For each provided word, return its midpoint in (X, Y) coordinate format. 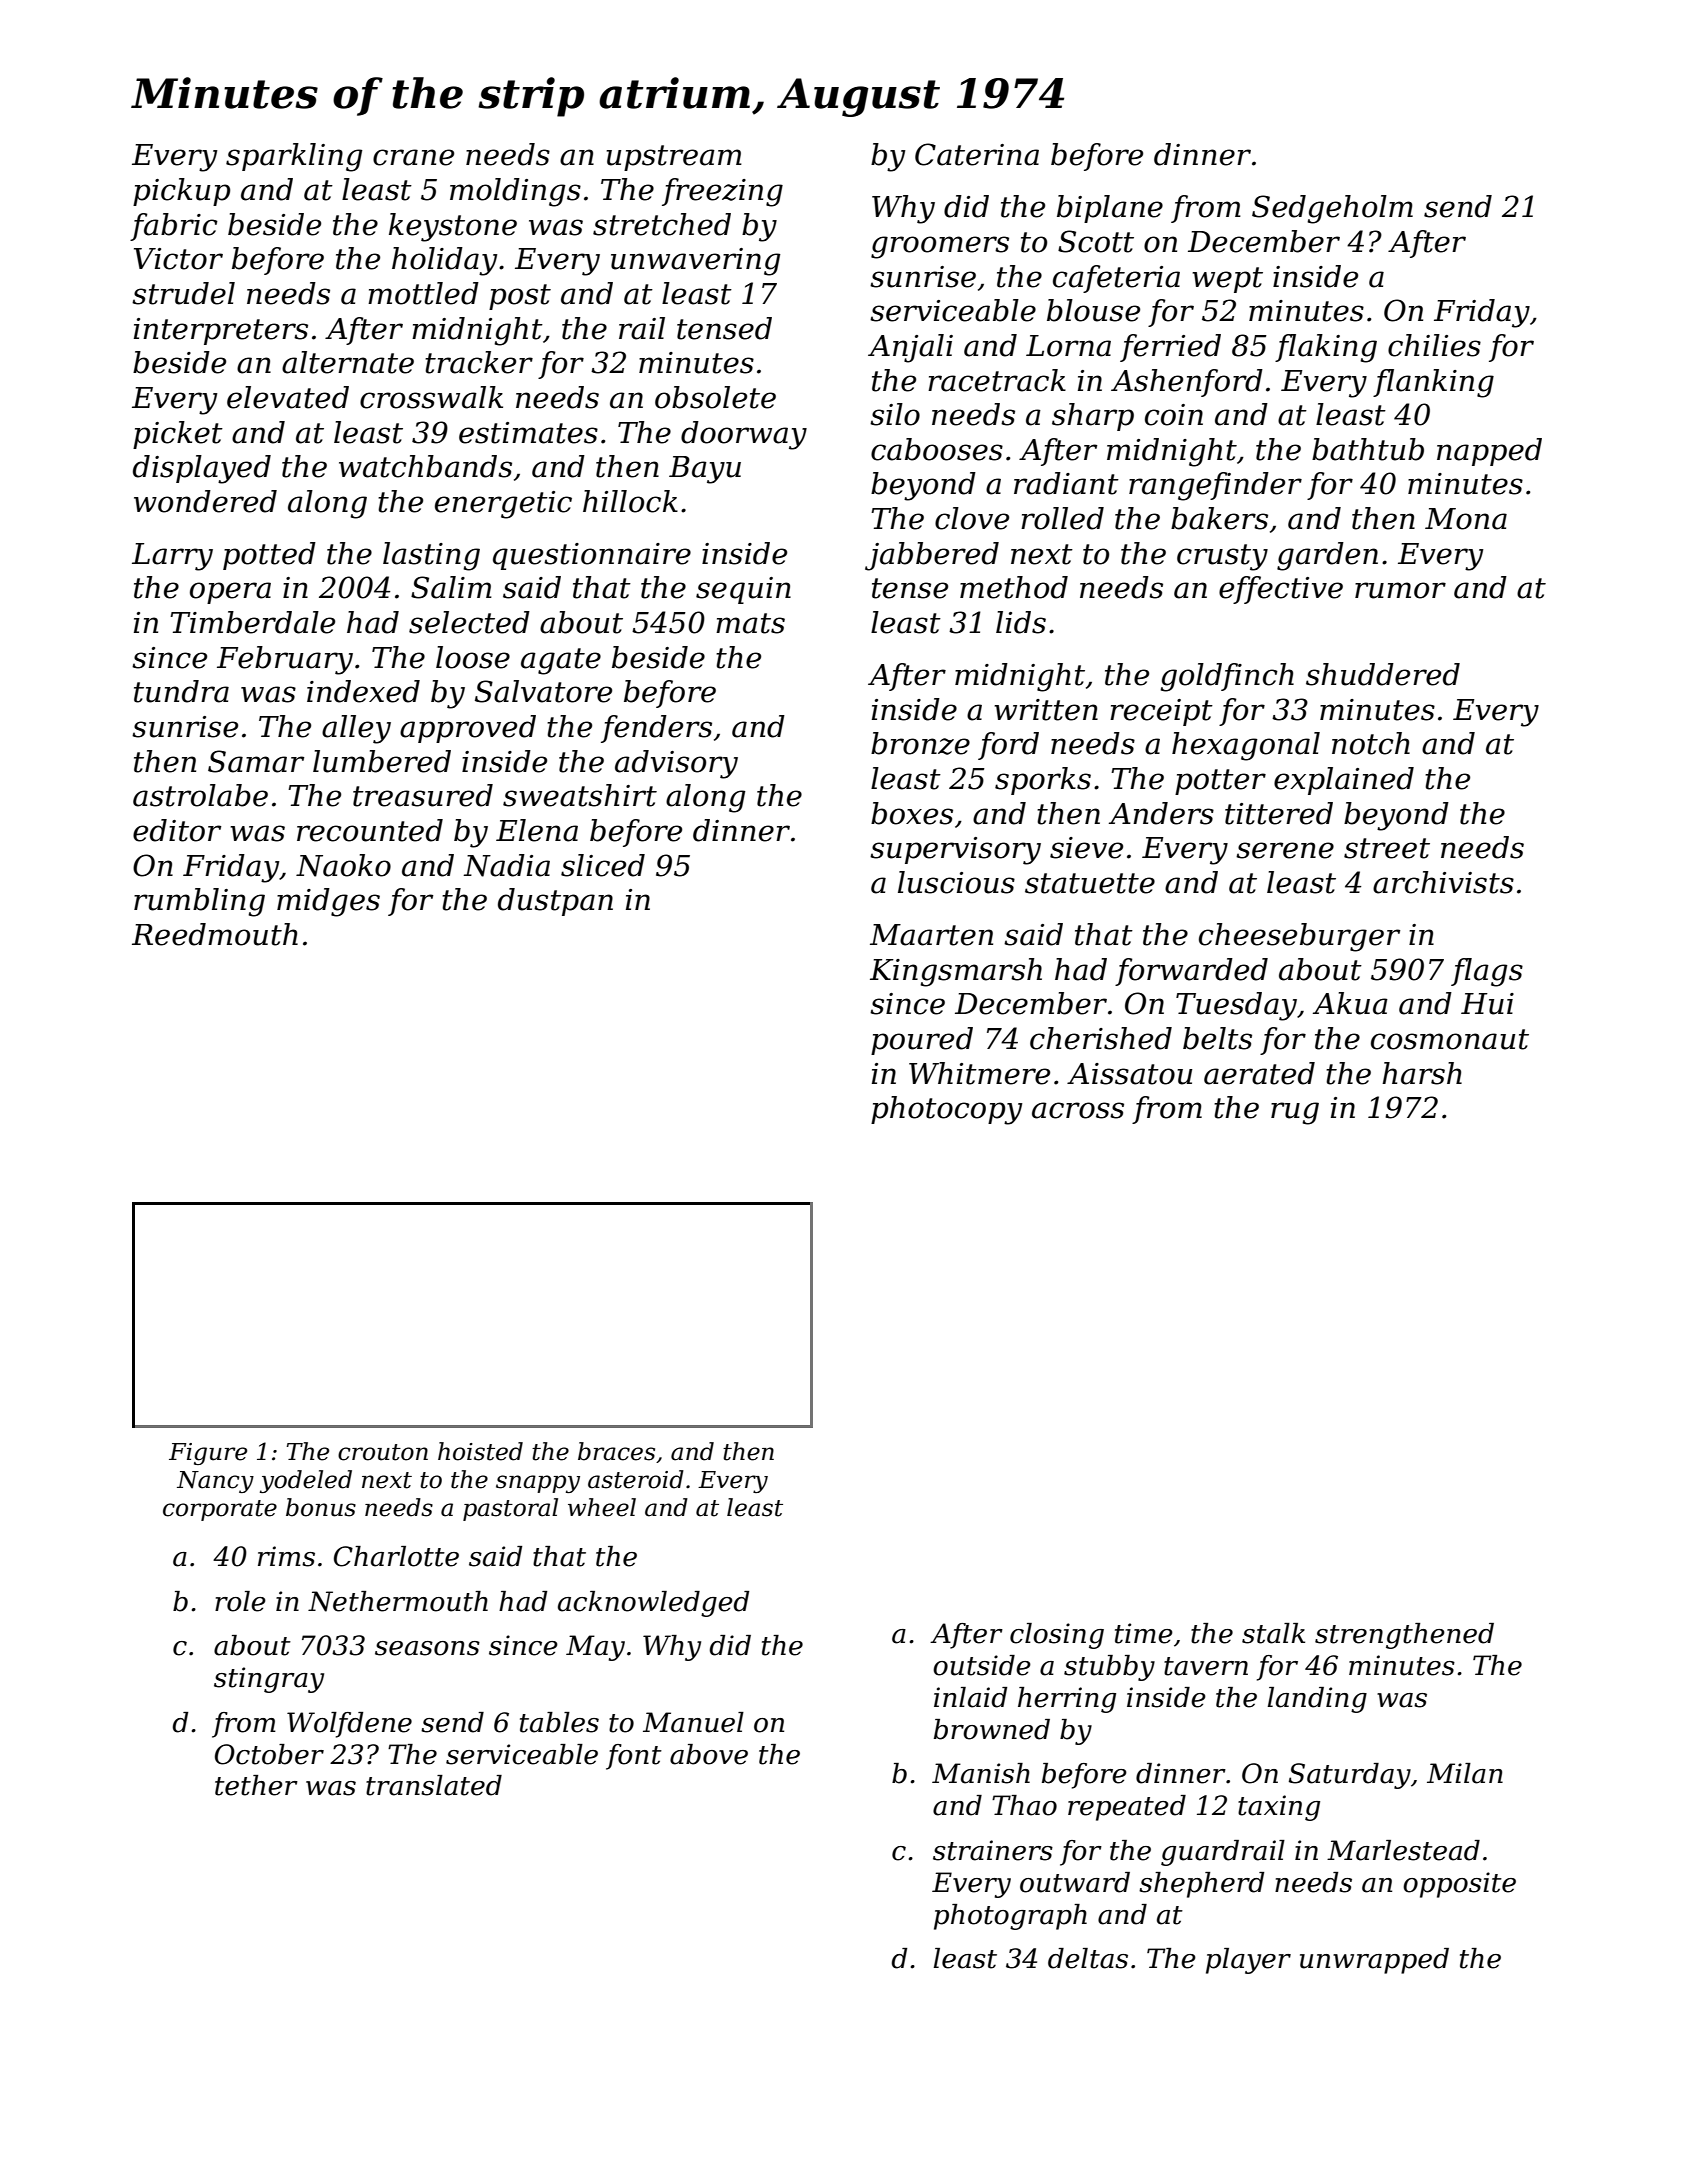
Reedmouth (215, 934)
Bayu (705, 470)
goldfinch (1227, 677)
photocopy (946, 1110)
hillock (630, 501)
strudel (183, 293)
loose (473, 657)
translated (434, 1785)
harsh (1422, 1073)
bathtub (1368, 449)
